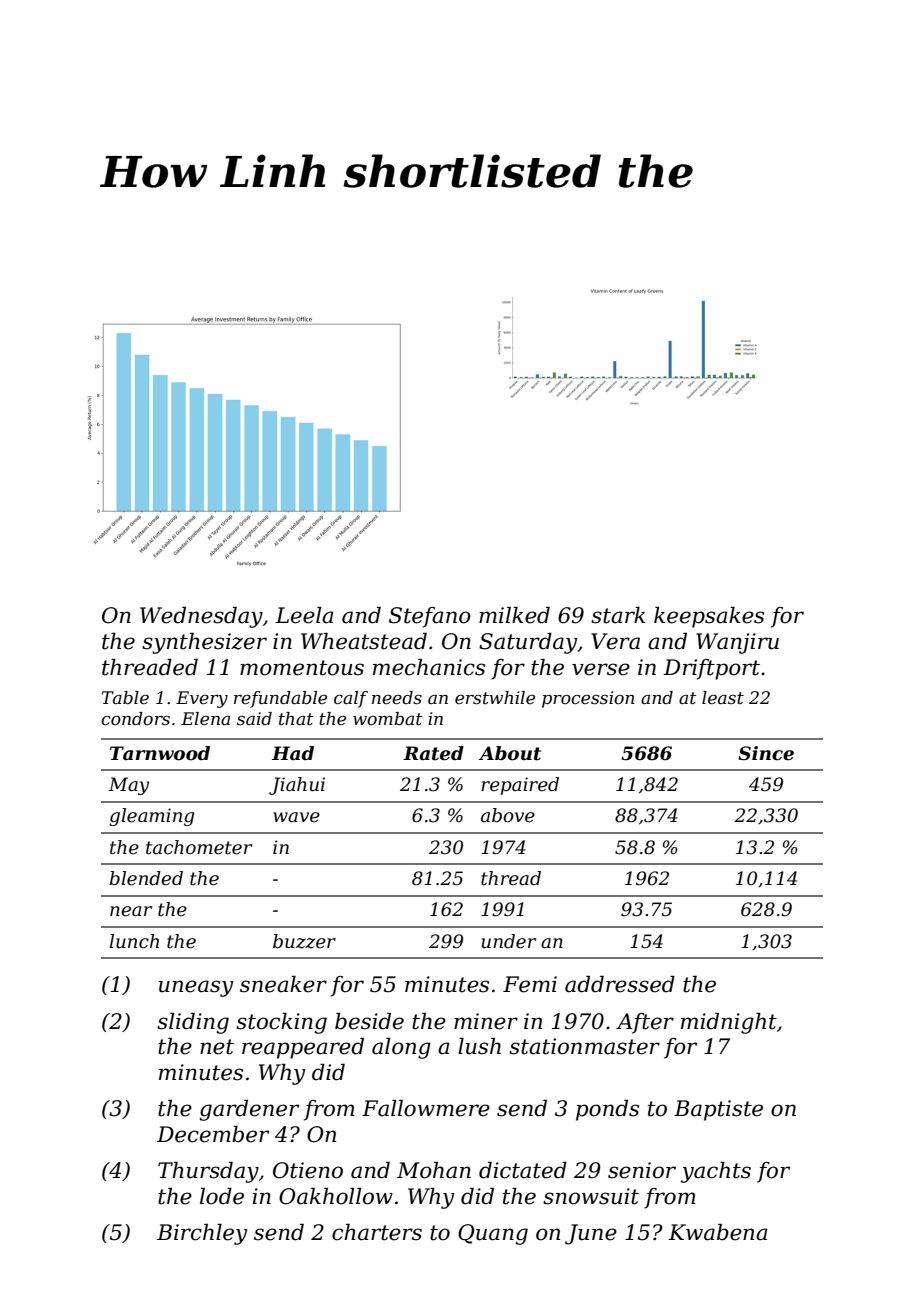  What do you see at coordinates (202, 1234) in the page?
I see `Birchley` at bounding box center [202, 1234].
